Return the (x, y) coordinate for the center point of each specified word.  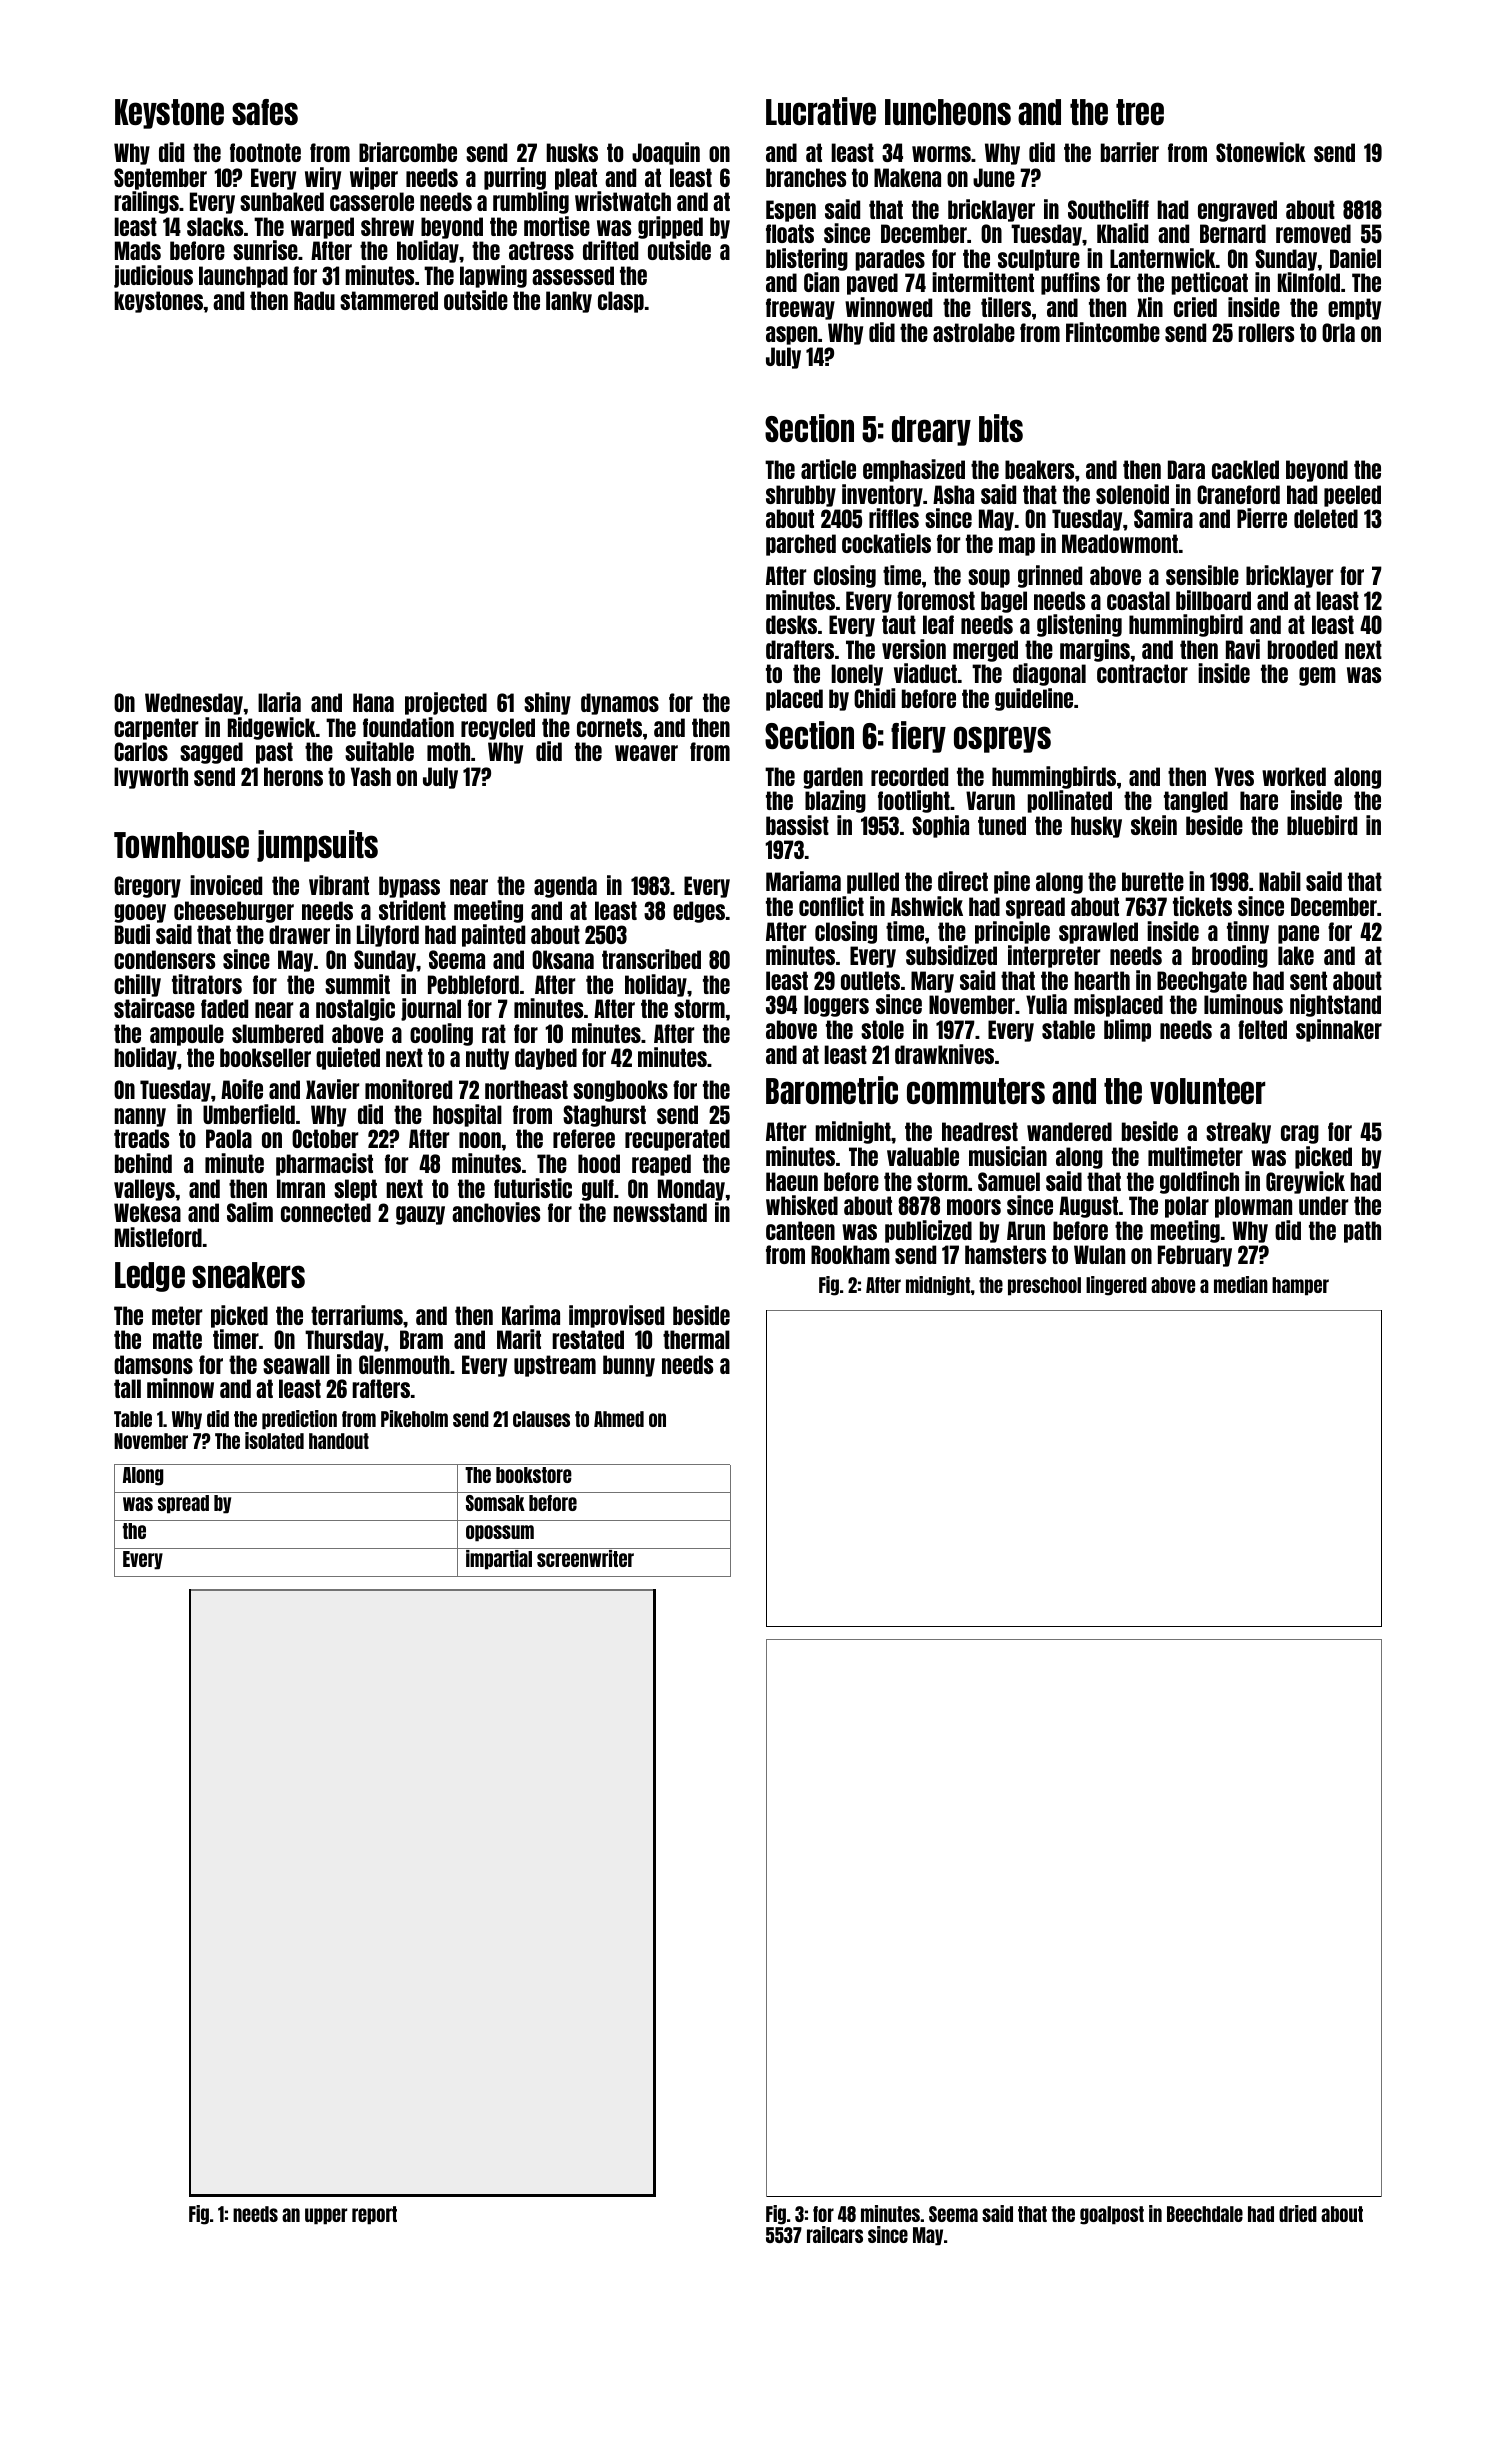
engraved (1237, 211)
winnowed (888, 307)
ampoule (187, 1035)
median (1241, 1284)
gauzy (420, 1215)
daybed (546, 1059)
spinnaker (1339, 1030)
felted (1262, 1029)
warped (322, 228)
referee (584, 1138)
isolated (274, 1440)
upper (326, 2216)
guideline (1034, 699)
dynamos (620, 704)
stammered (389, 300)
